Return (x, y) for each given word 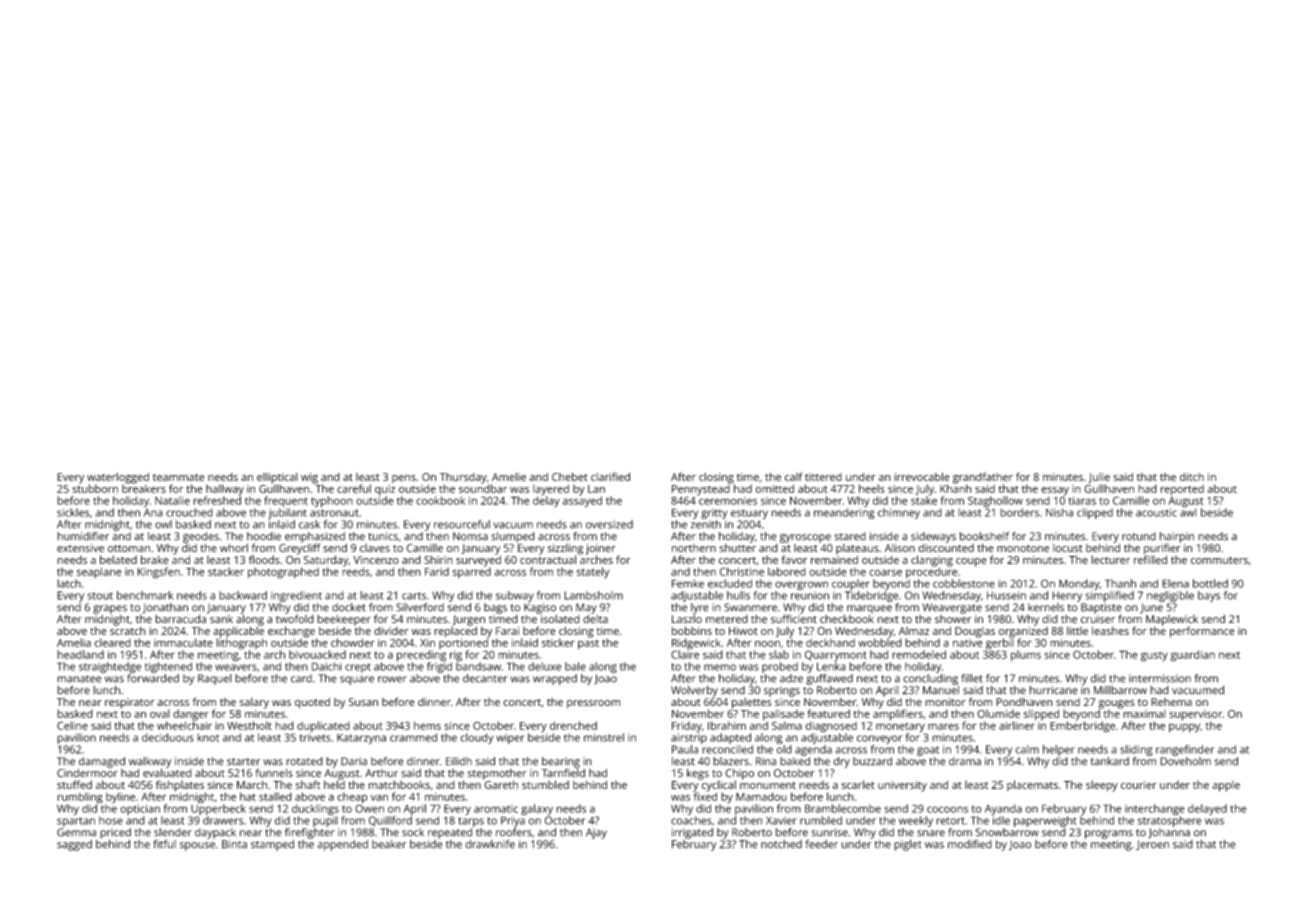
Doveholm (1185, 761)
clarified (610, 476)
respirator (130, 703)
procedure (932, 572)
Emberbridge (1082, 727)
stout (100, 596)
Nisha (1059, 512)
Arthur (381, 773)
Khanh (956, 488)
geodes (201, 537)
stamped (272, 845)
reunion (810, 595)
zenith (706, 524)
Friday (687, 727)
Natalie (172, 500)
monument (768, 785)
